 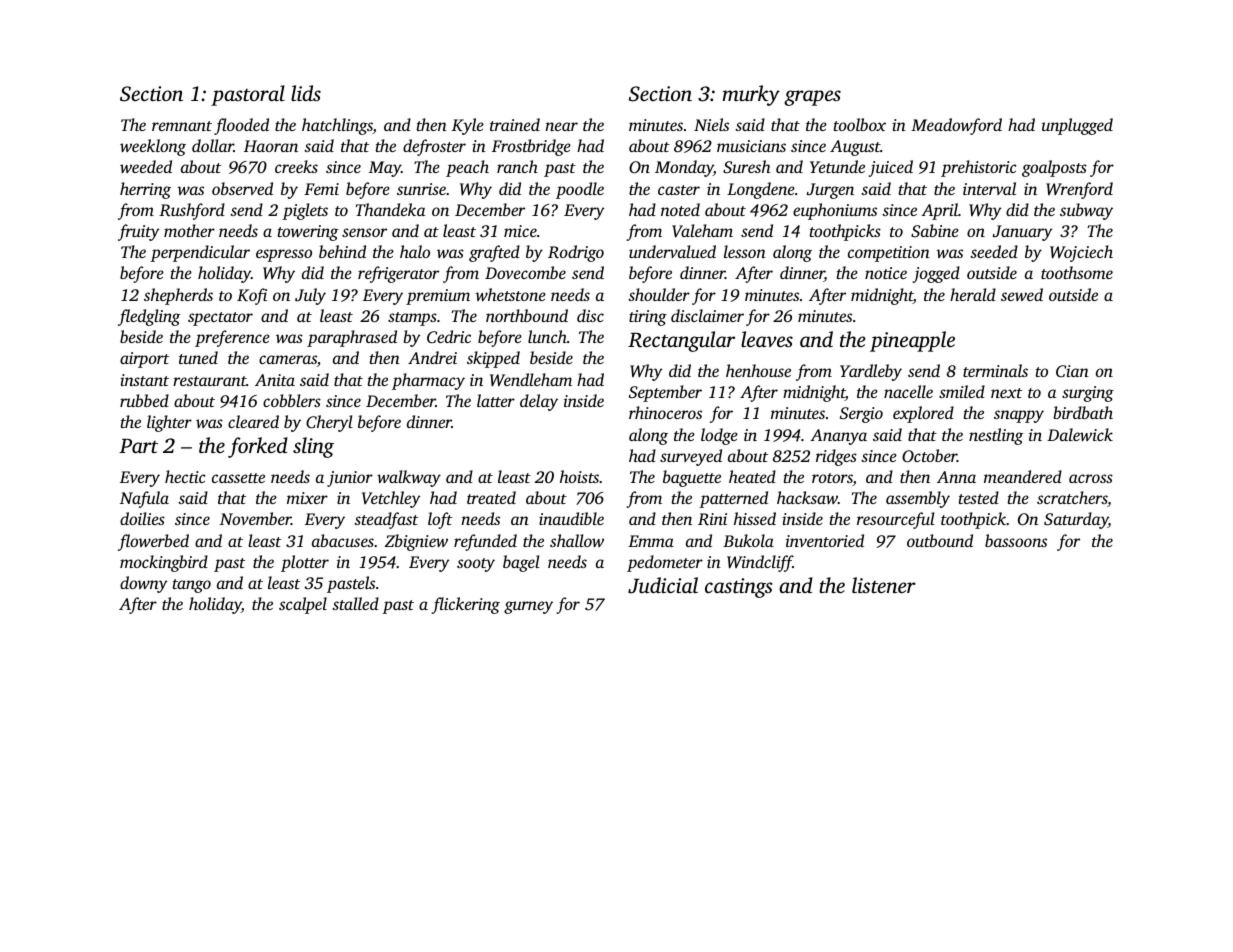 I want to click on lids, so click(x=306, y=93).
